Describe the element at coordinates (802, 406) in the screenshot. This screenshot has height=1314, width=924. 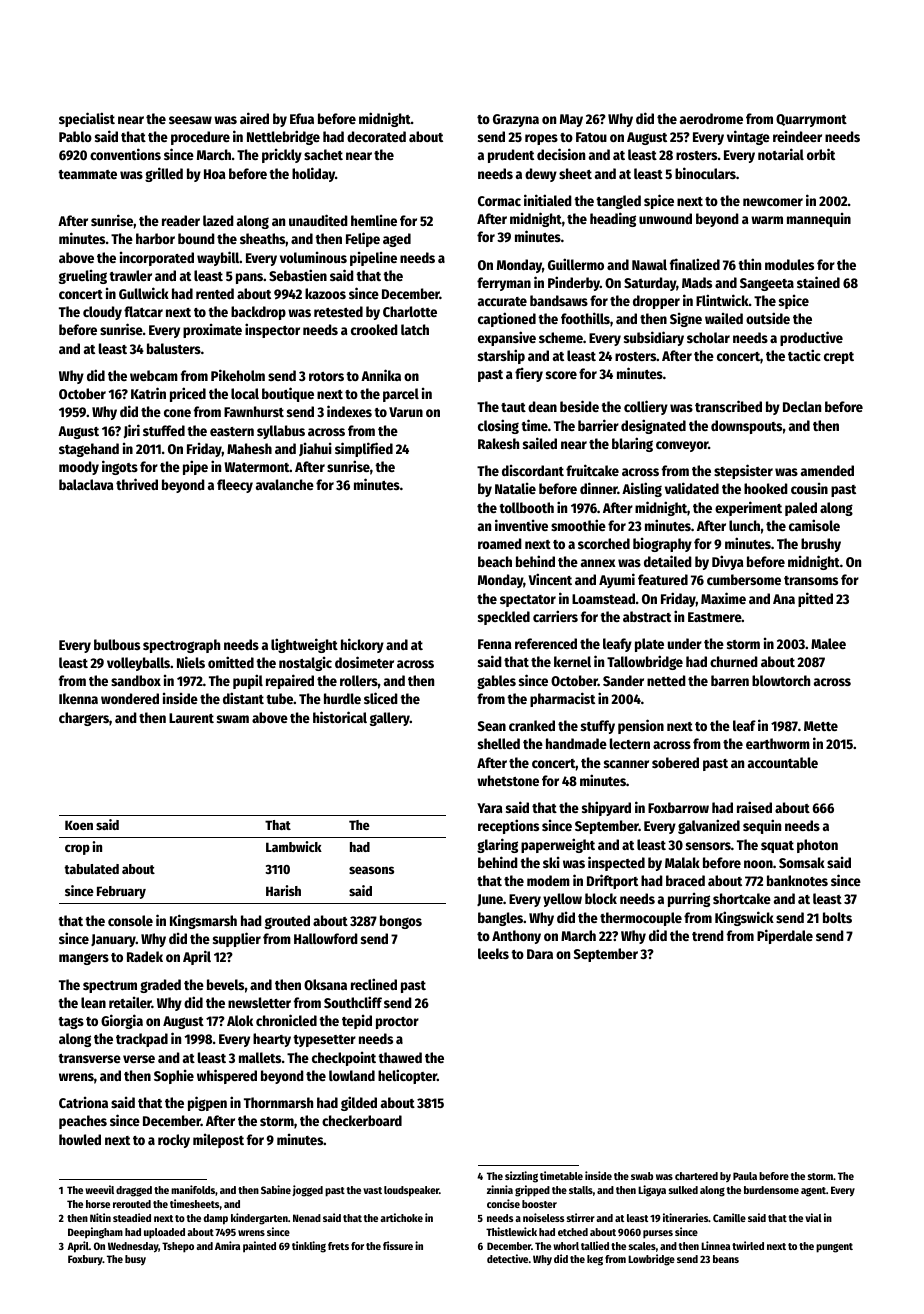
I see `Declan` at that location.
